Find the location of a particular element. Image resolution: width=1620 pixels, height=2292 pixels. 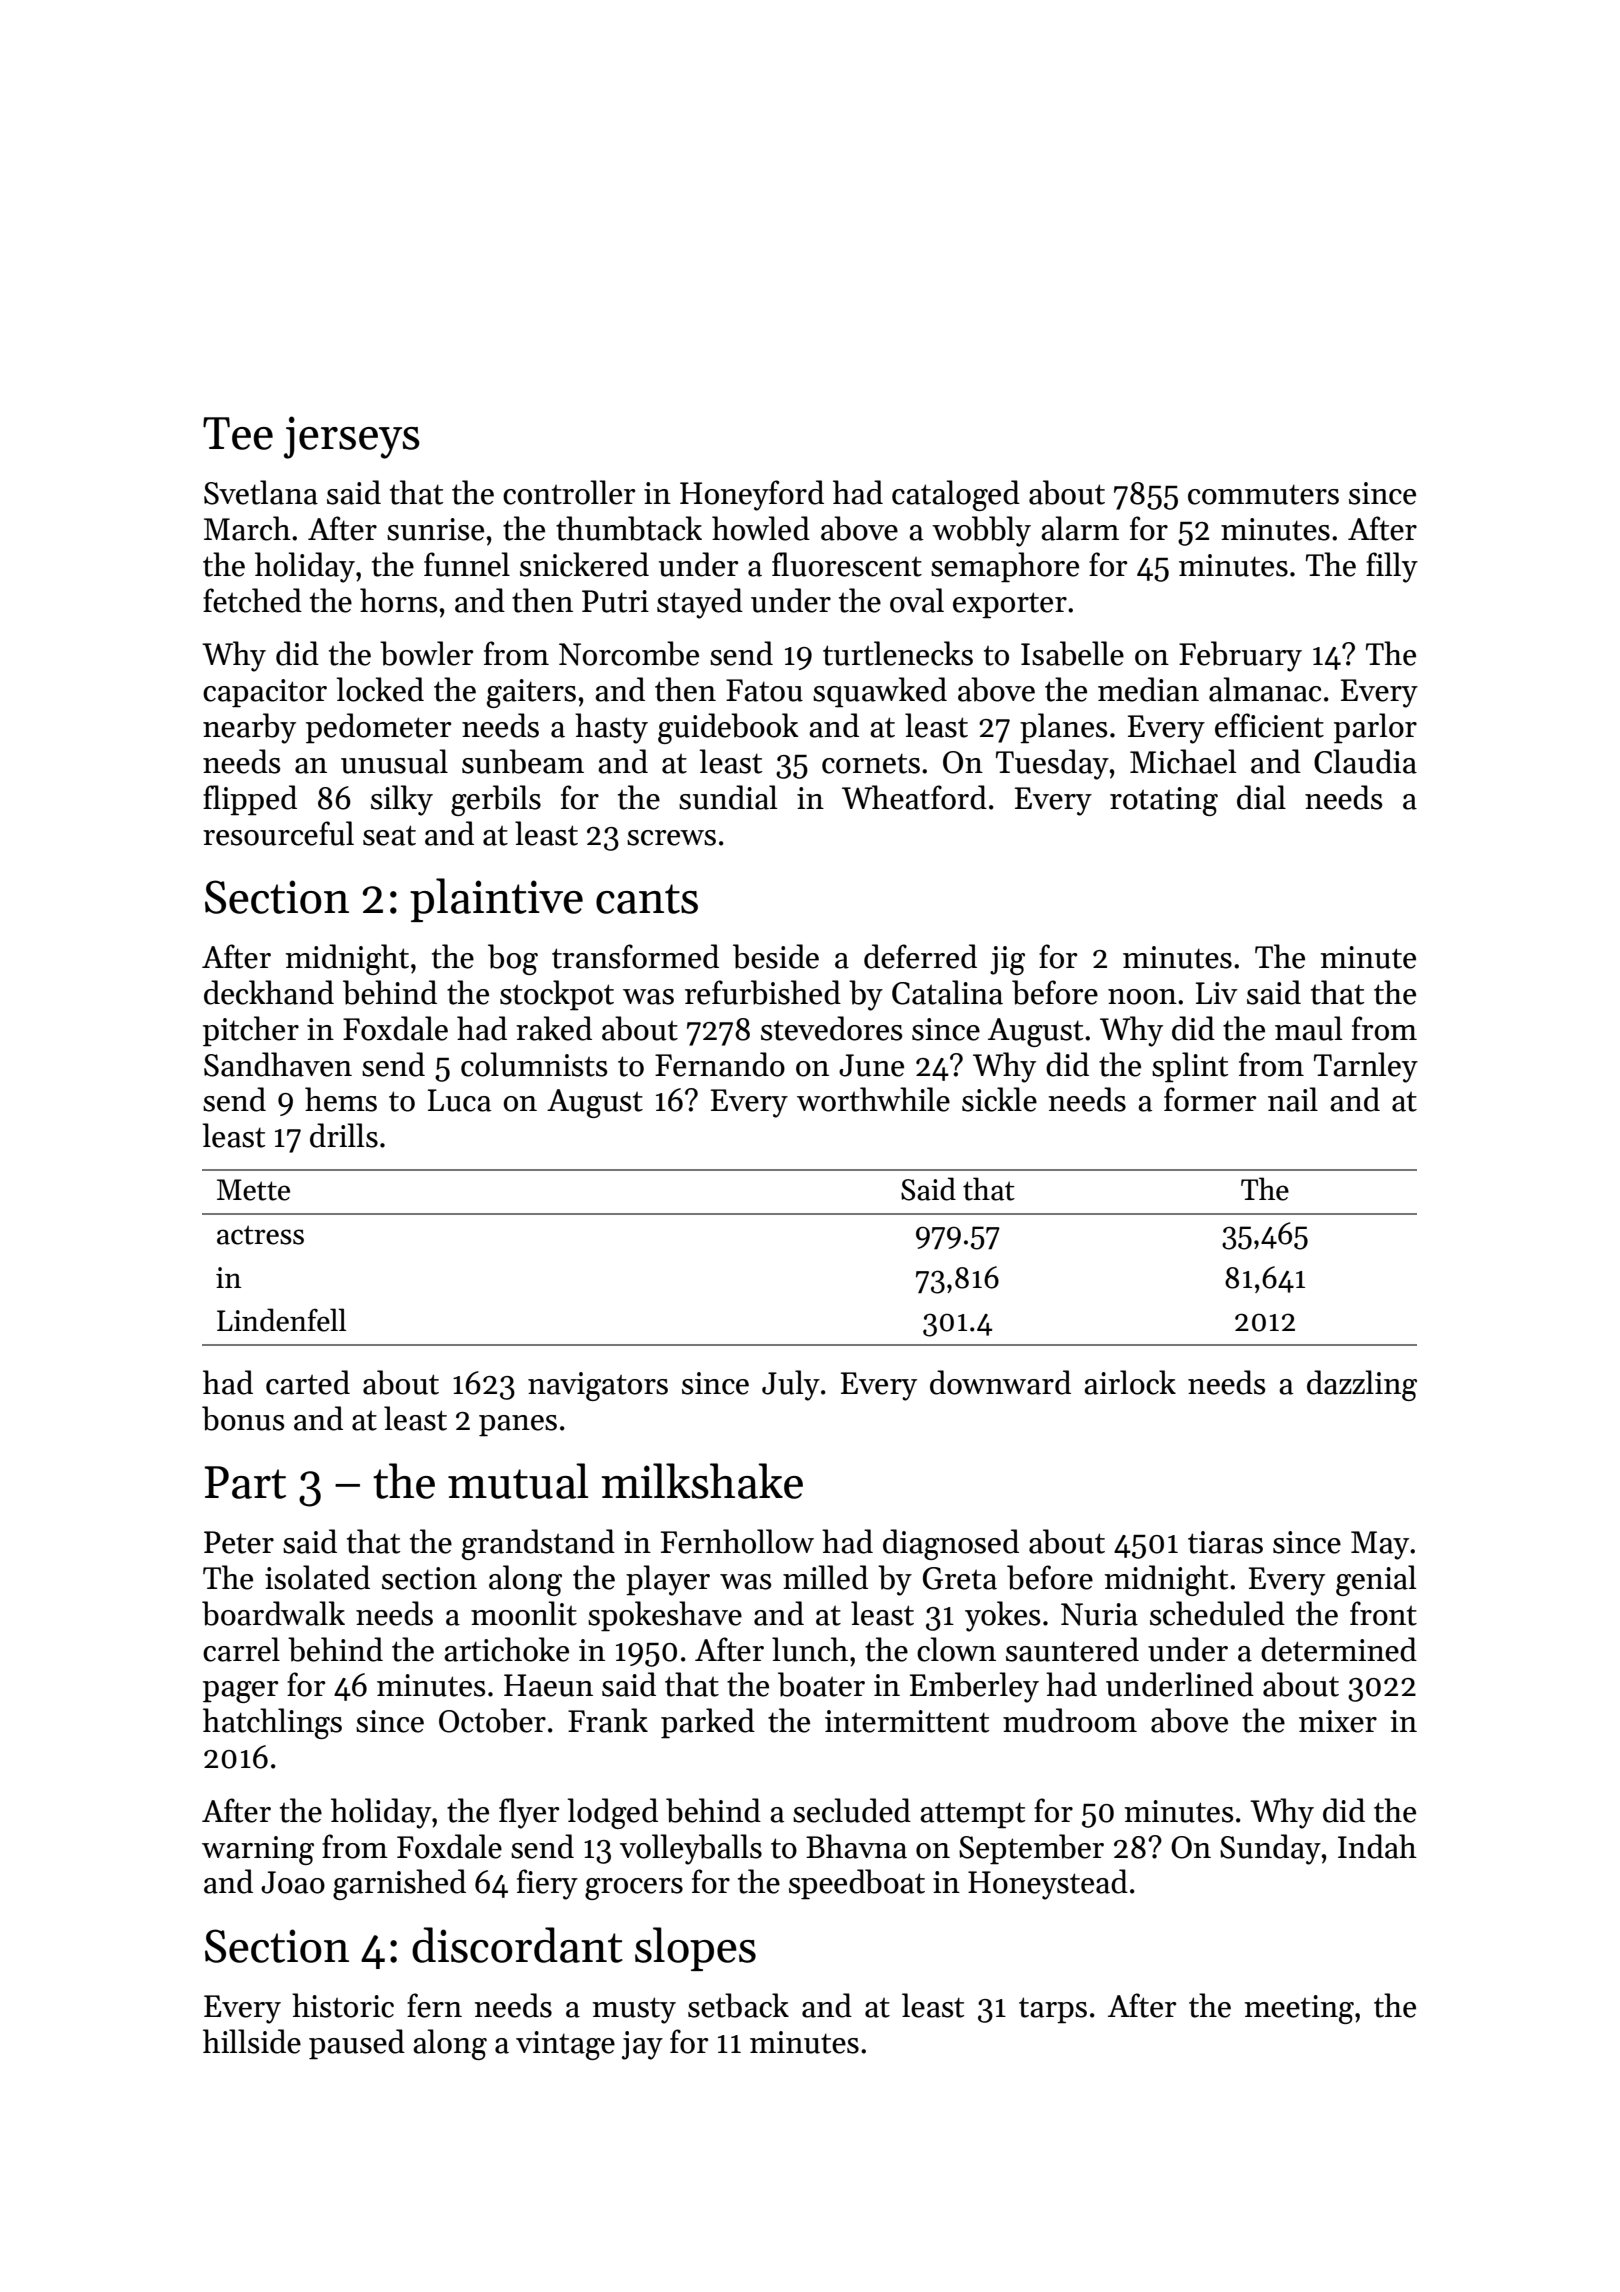

deferred is located at coordinates (920, 956).
